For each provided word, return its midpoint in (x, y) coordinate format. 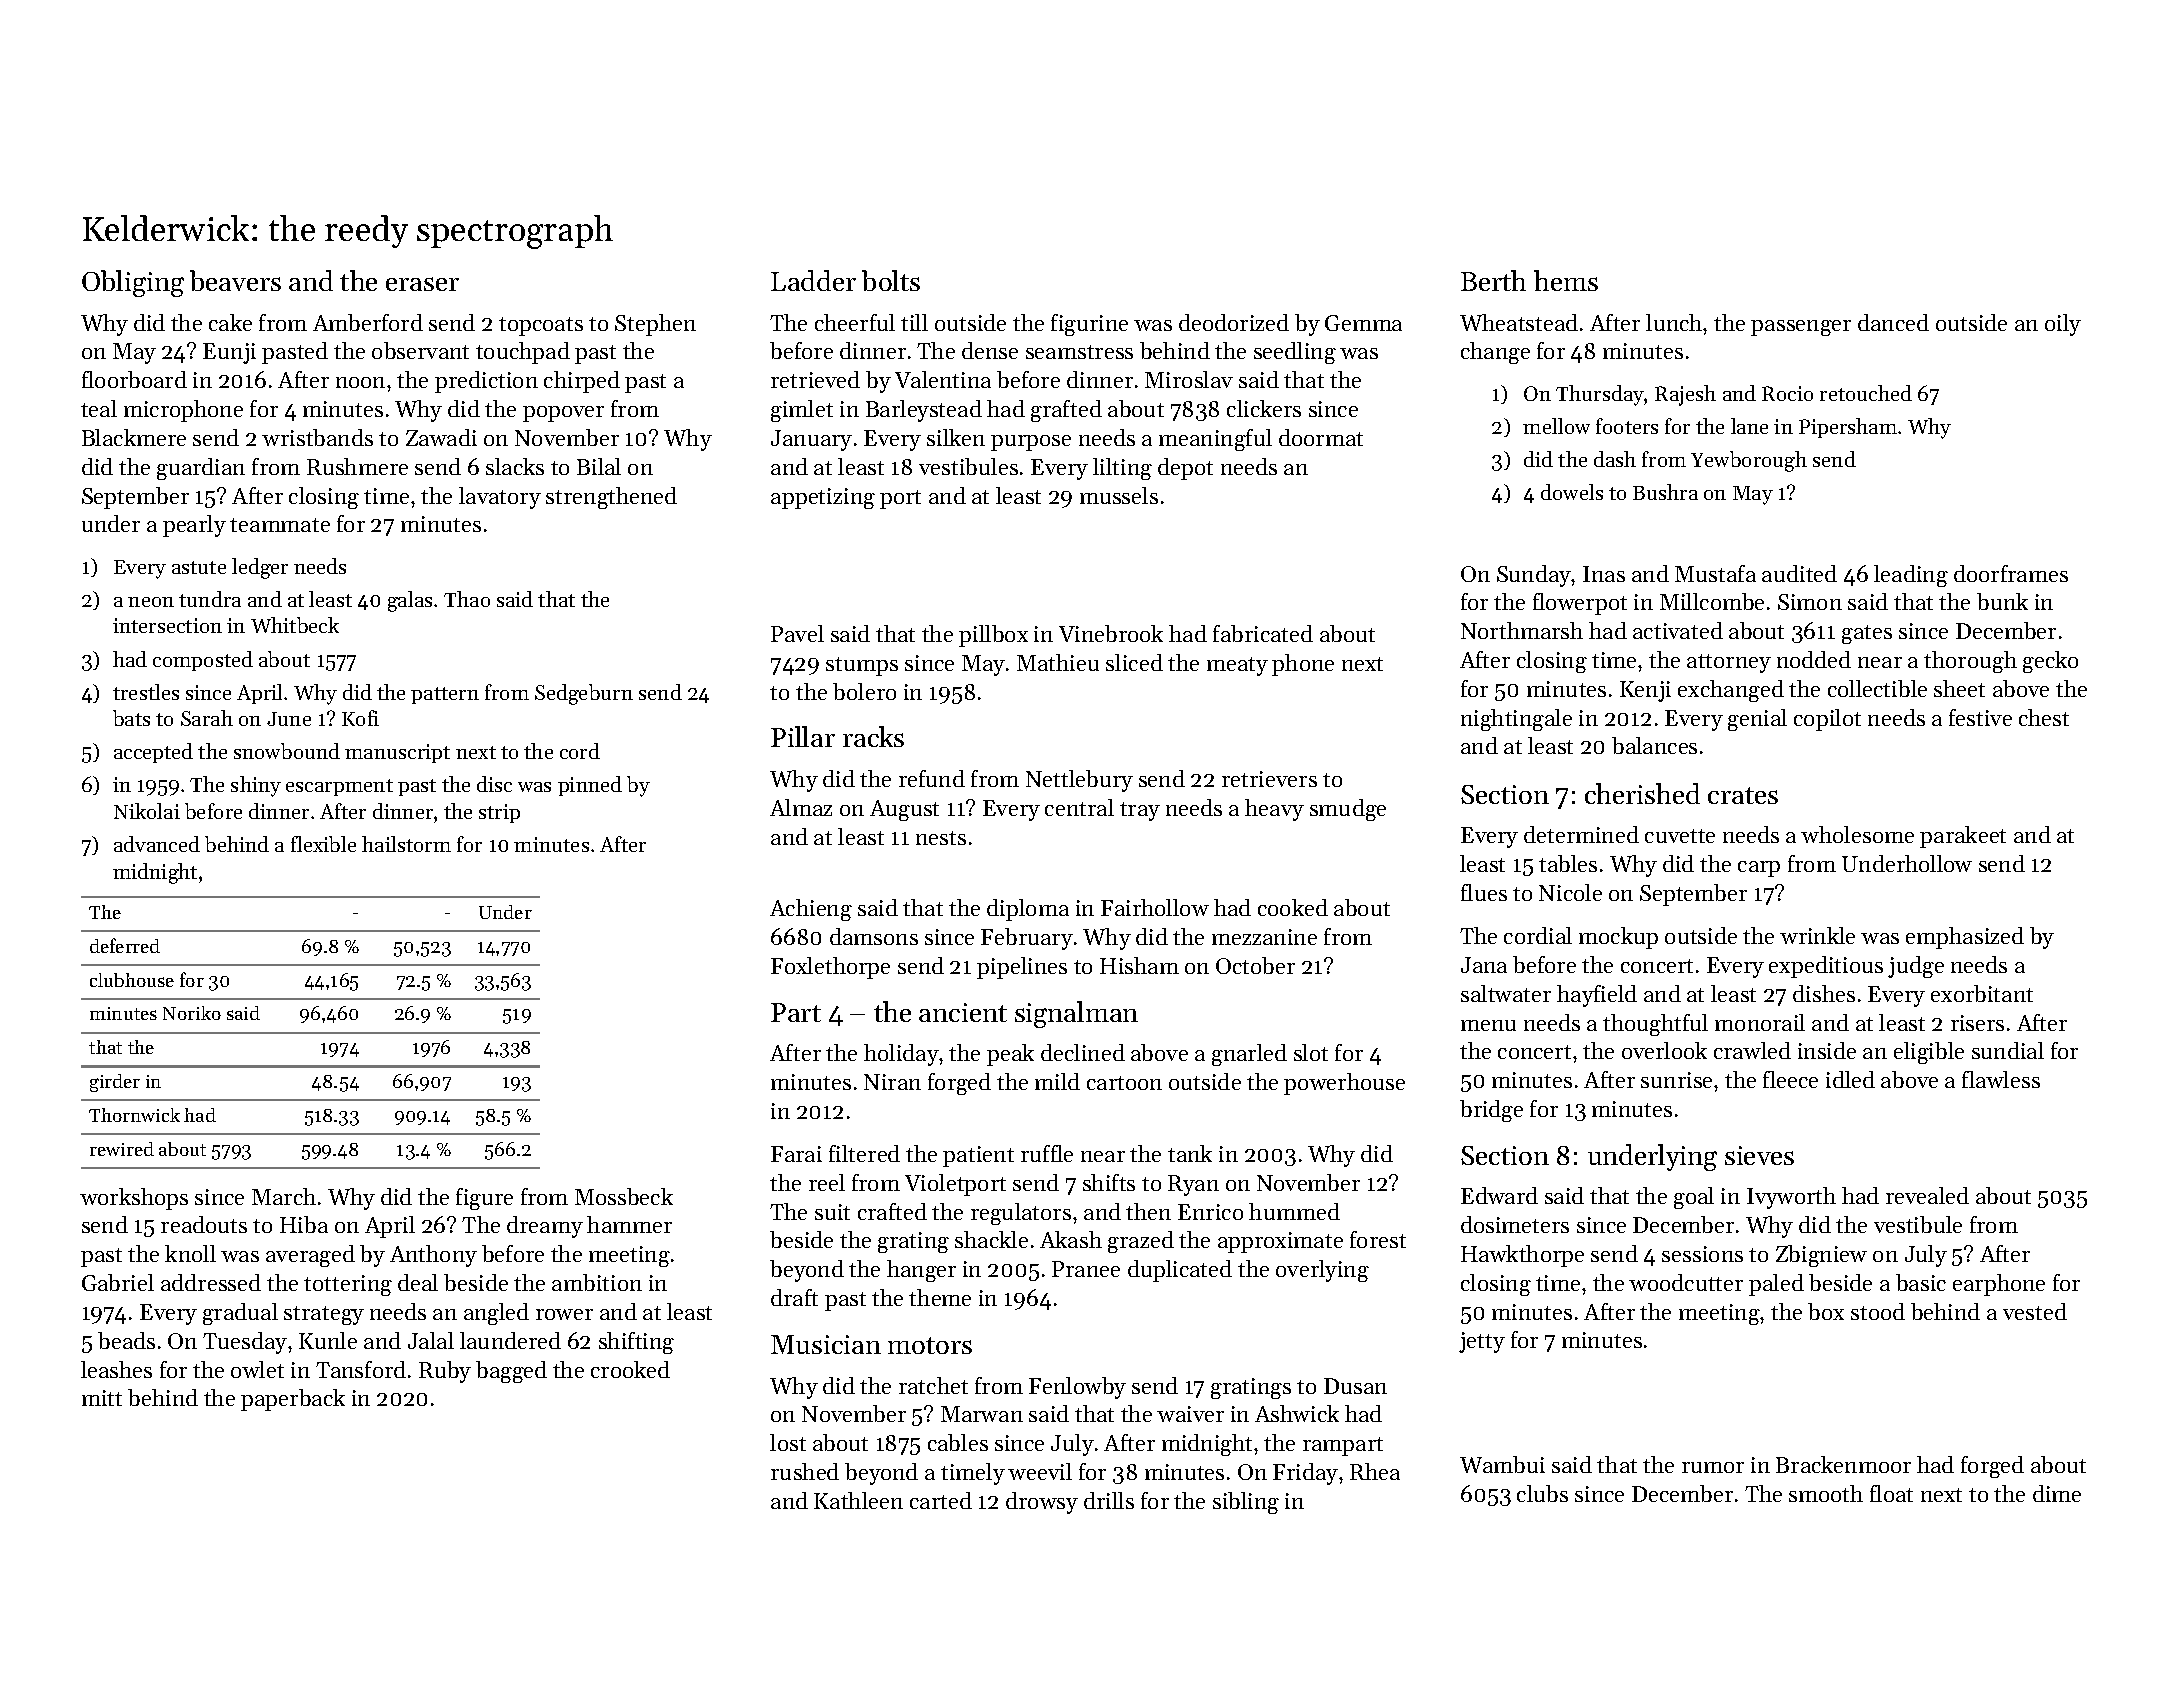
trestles (146, 692)
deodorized (1234, 322)
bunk (2002, 601)
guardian (201, 469)
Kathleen (858, 1500)
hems (1566, 280)
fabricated (1263, 633)
